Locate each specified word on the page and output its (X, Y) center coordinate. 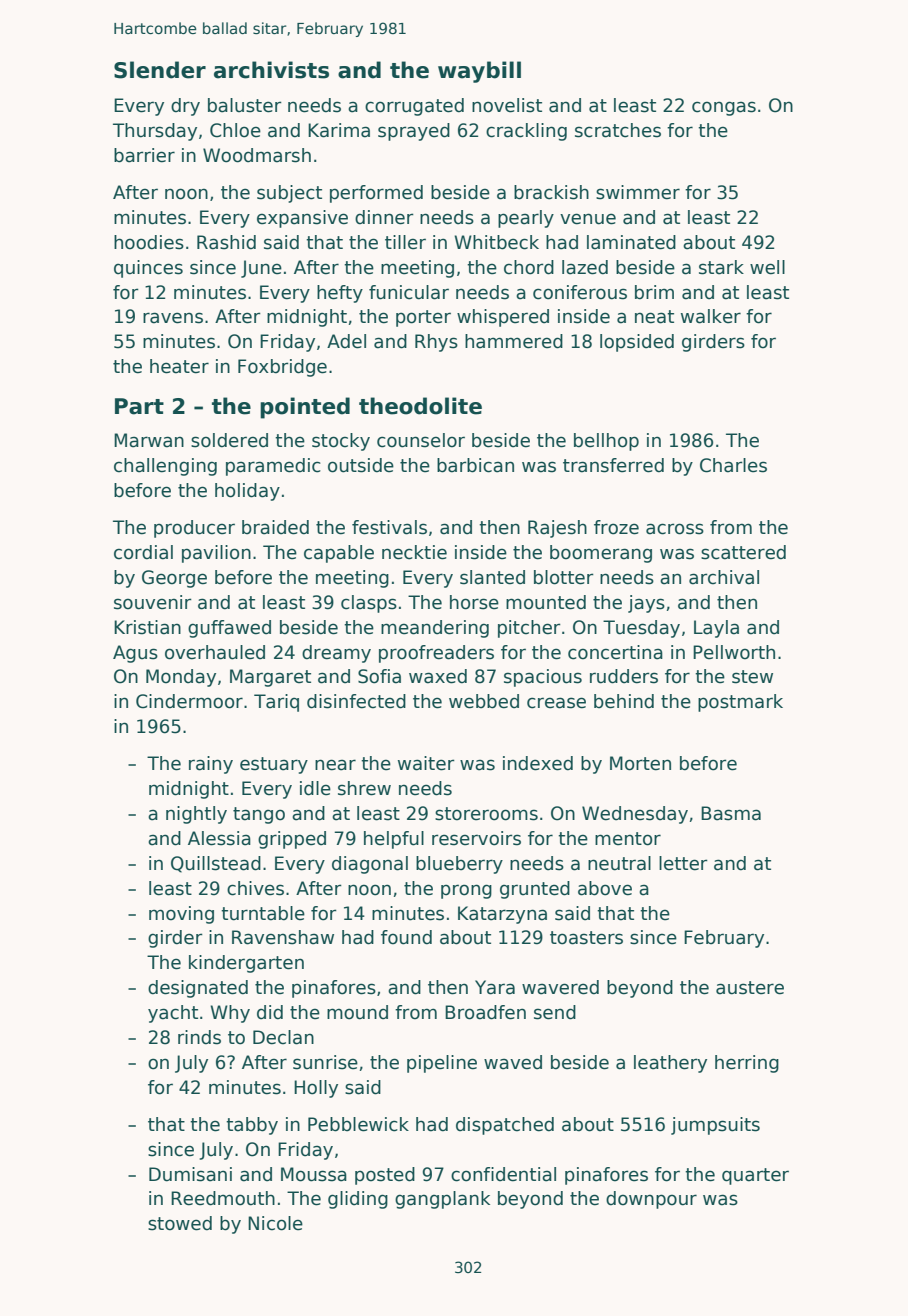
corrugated (414, 107)
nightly (196, 815)
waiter (426, 763)
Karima (339, 130)
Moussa (314, 1174)
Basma (731, 813)
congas (724, 108)
